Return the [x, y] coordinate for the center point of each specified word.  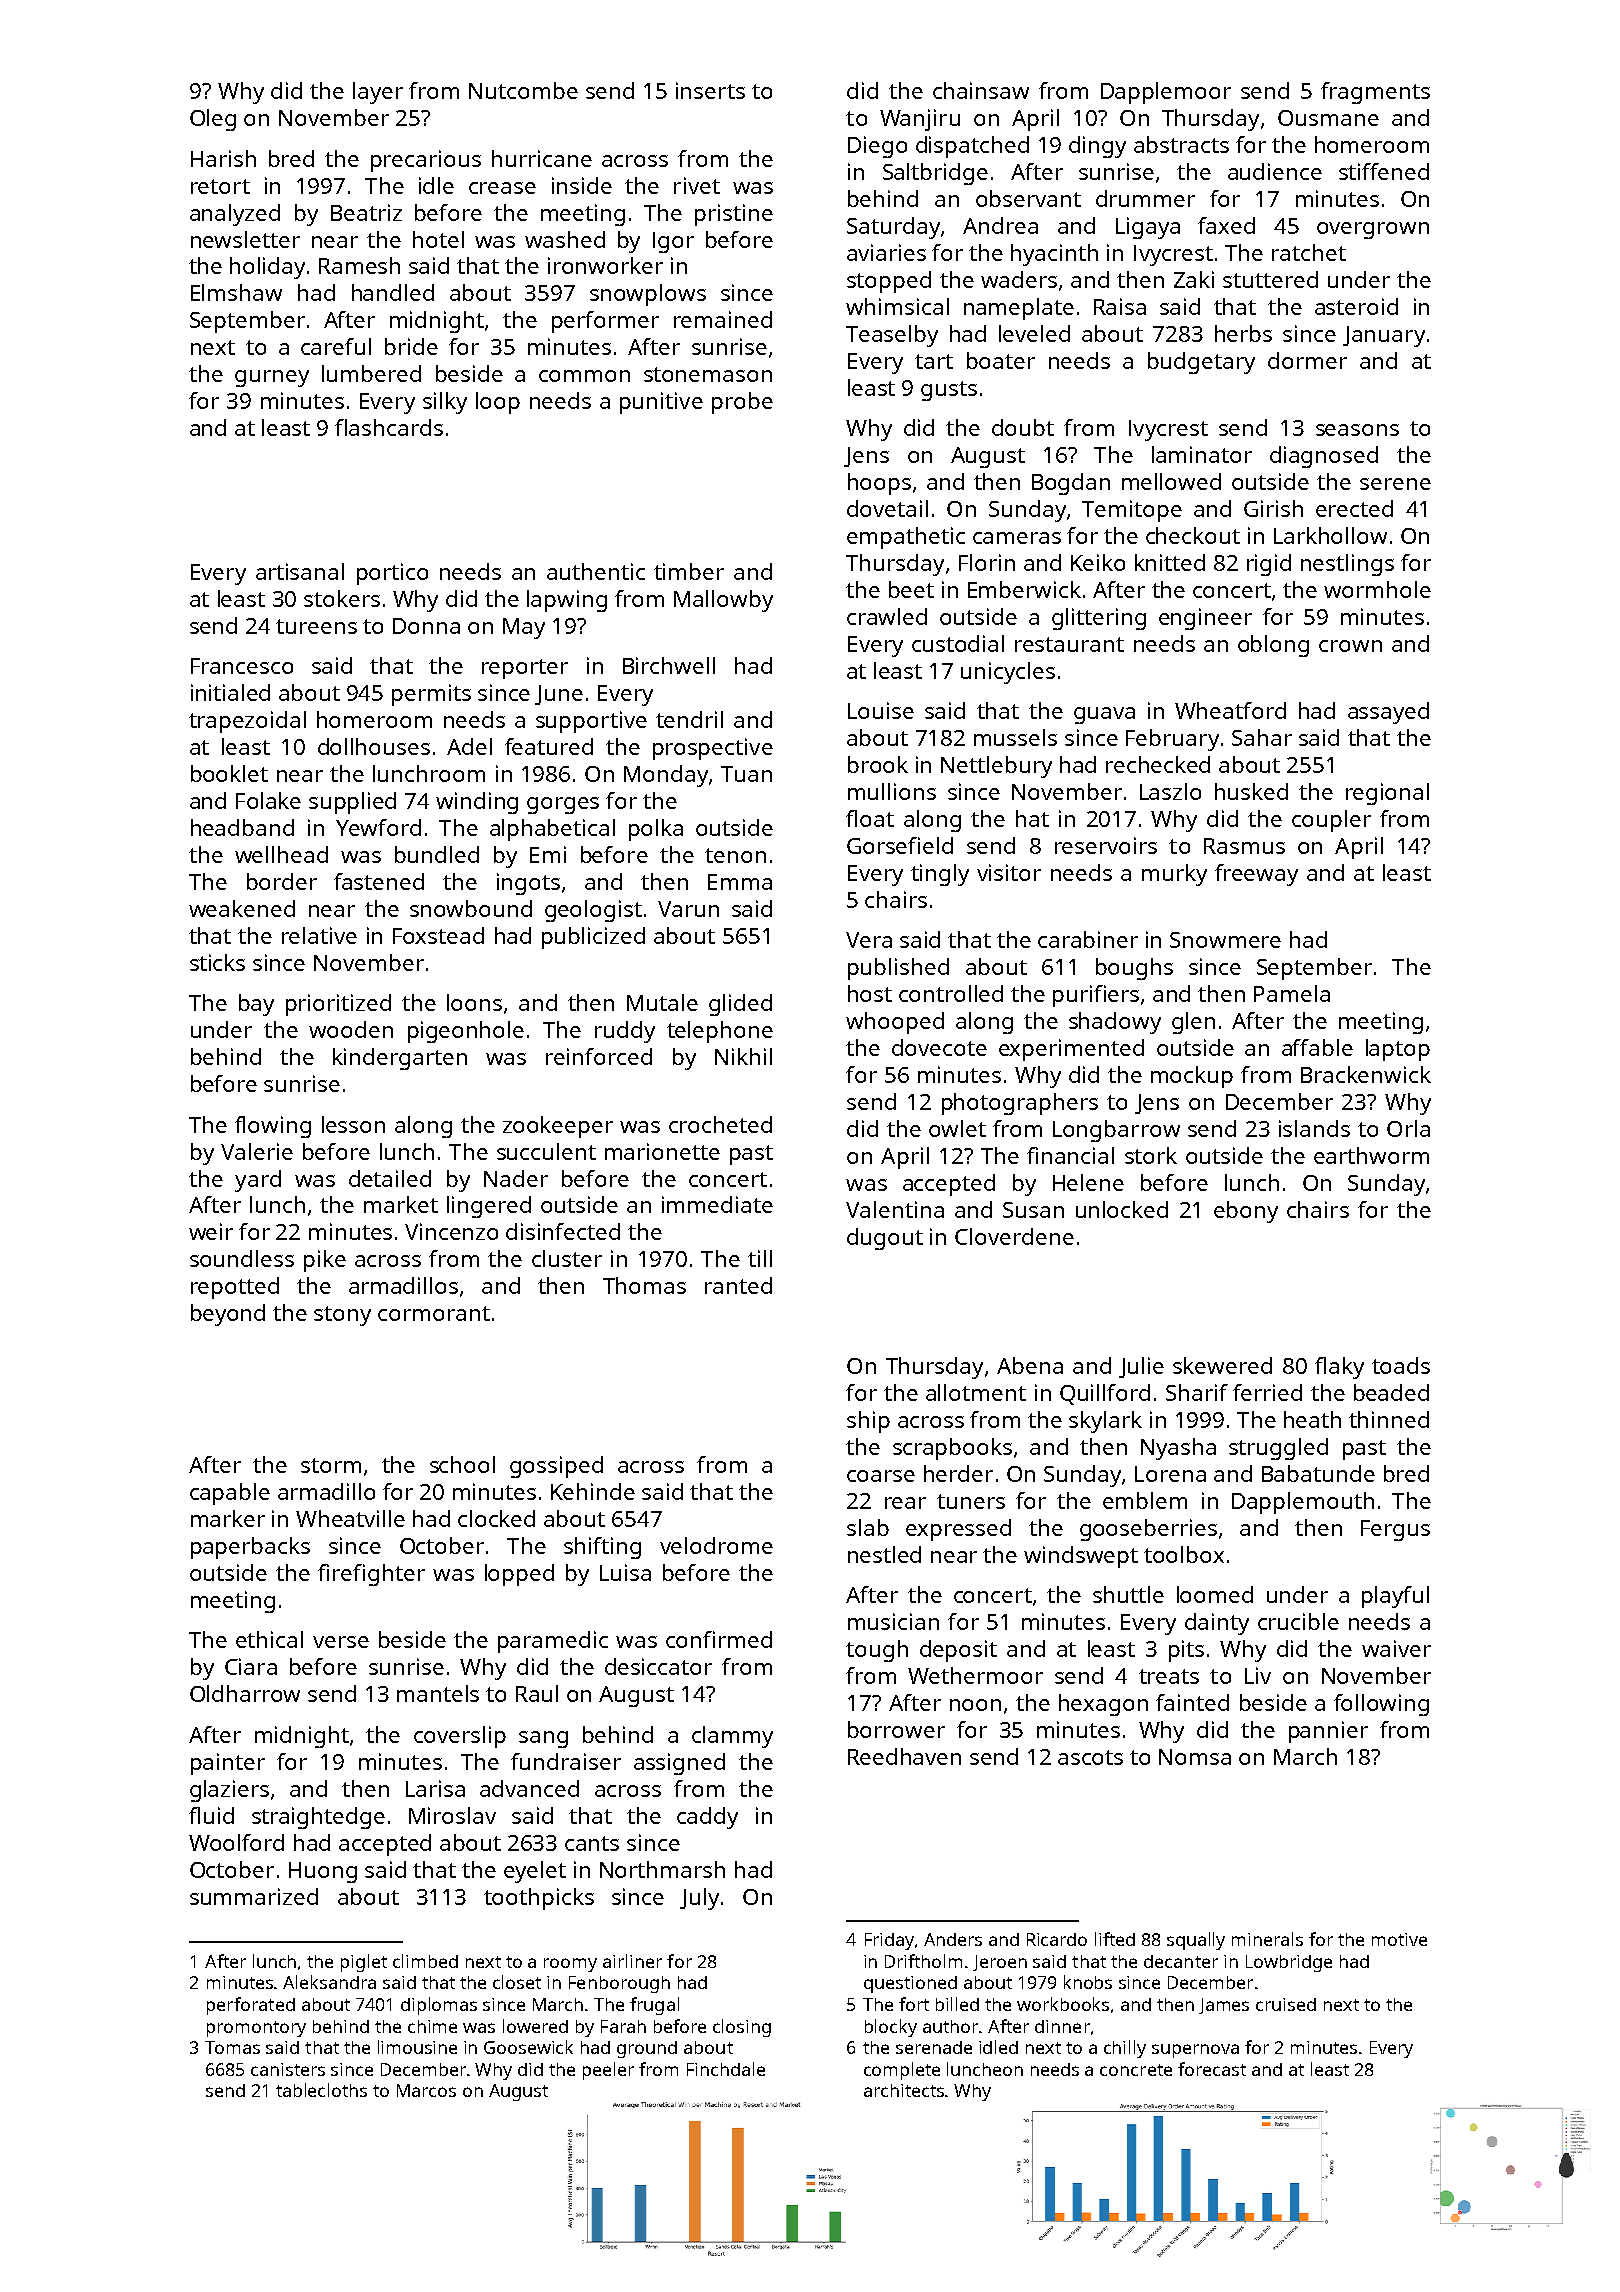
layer [378, 93]
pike [325, 1261]
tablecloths [321, 2090]
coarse [881, 1476]
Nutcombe [523, 90]
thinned [1389, 1419]
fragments [1375, 93]
